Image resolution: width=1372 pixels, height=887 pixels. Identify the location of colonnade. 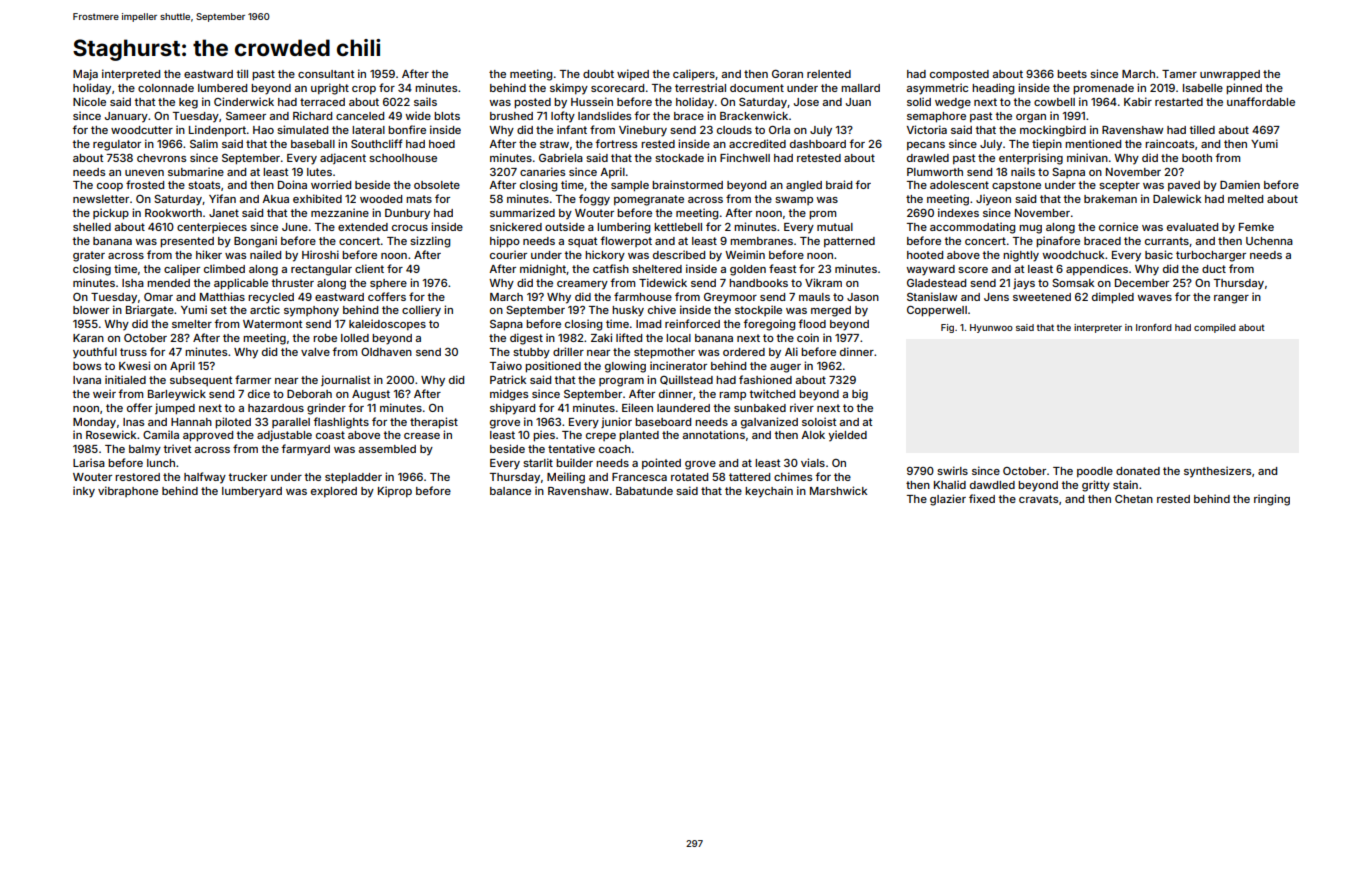
(166, 88).
